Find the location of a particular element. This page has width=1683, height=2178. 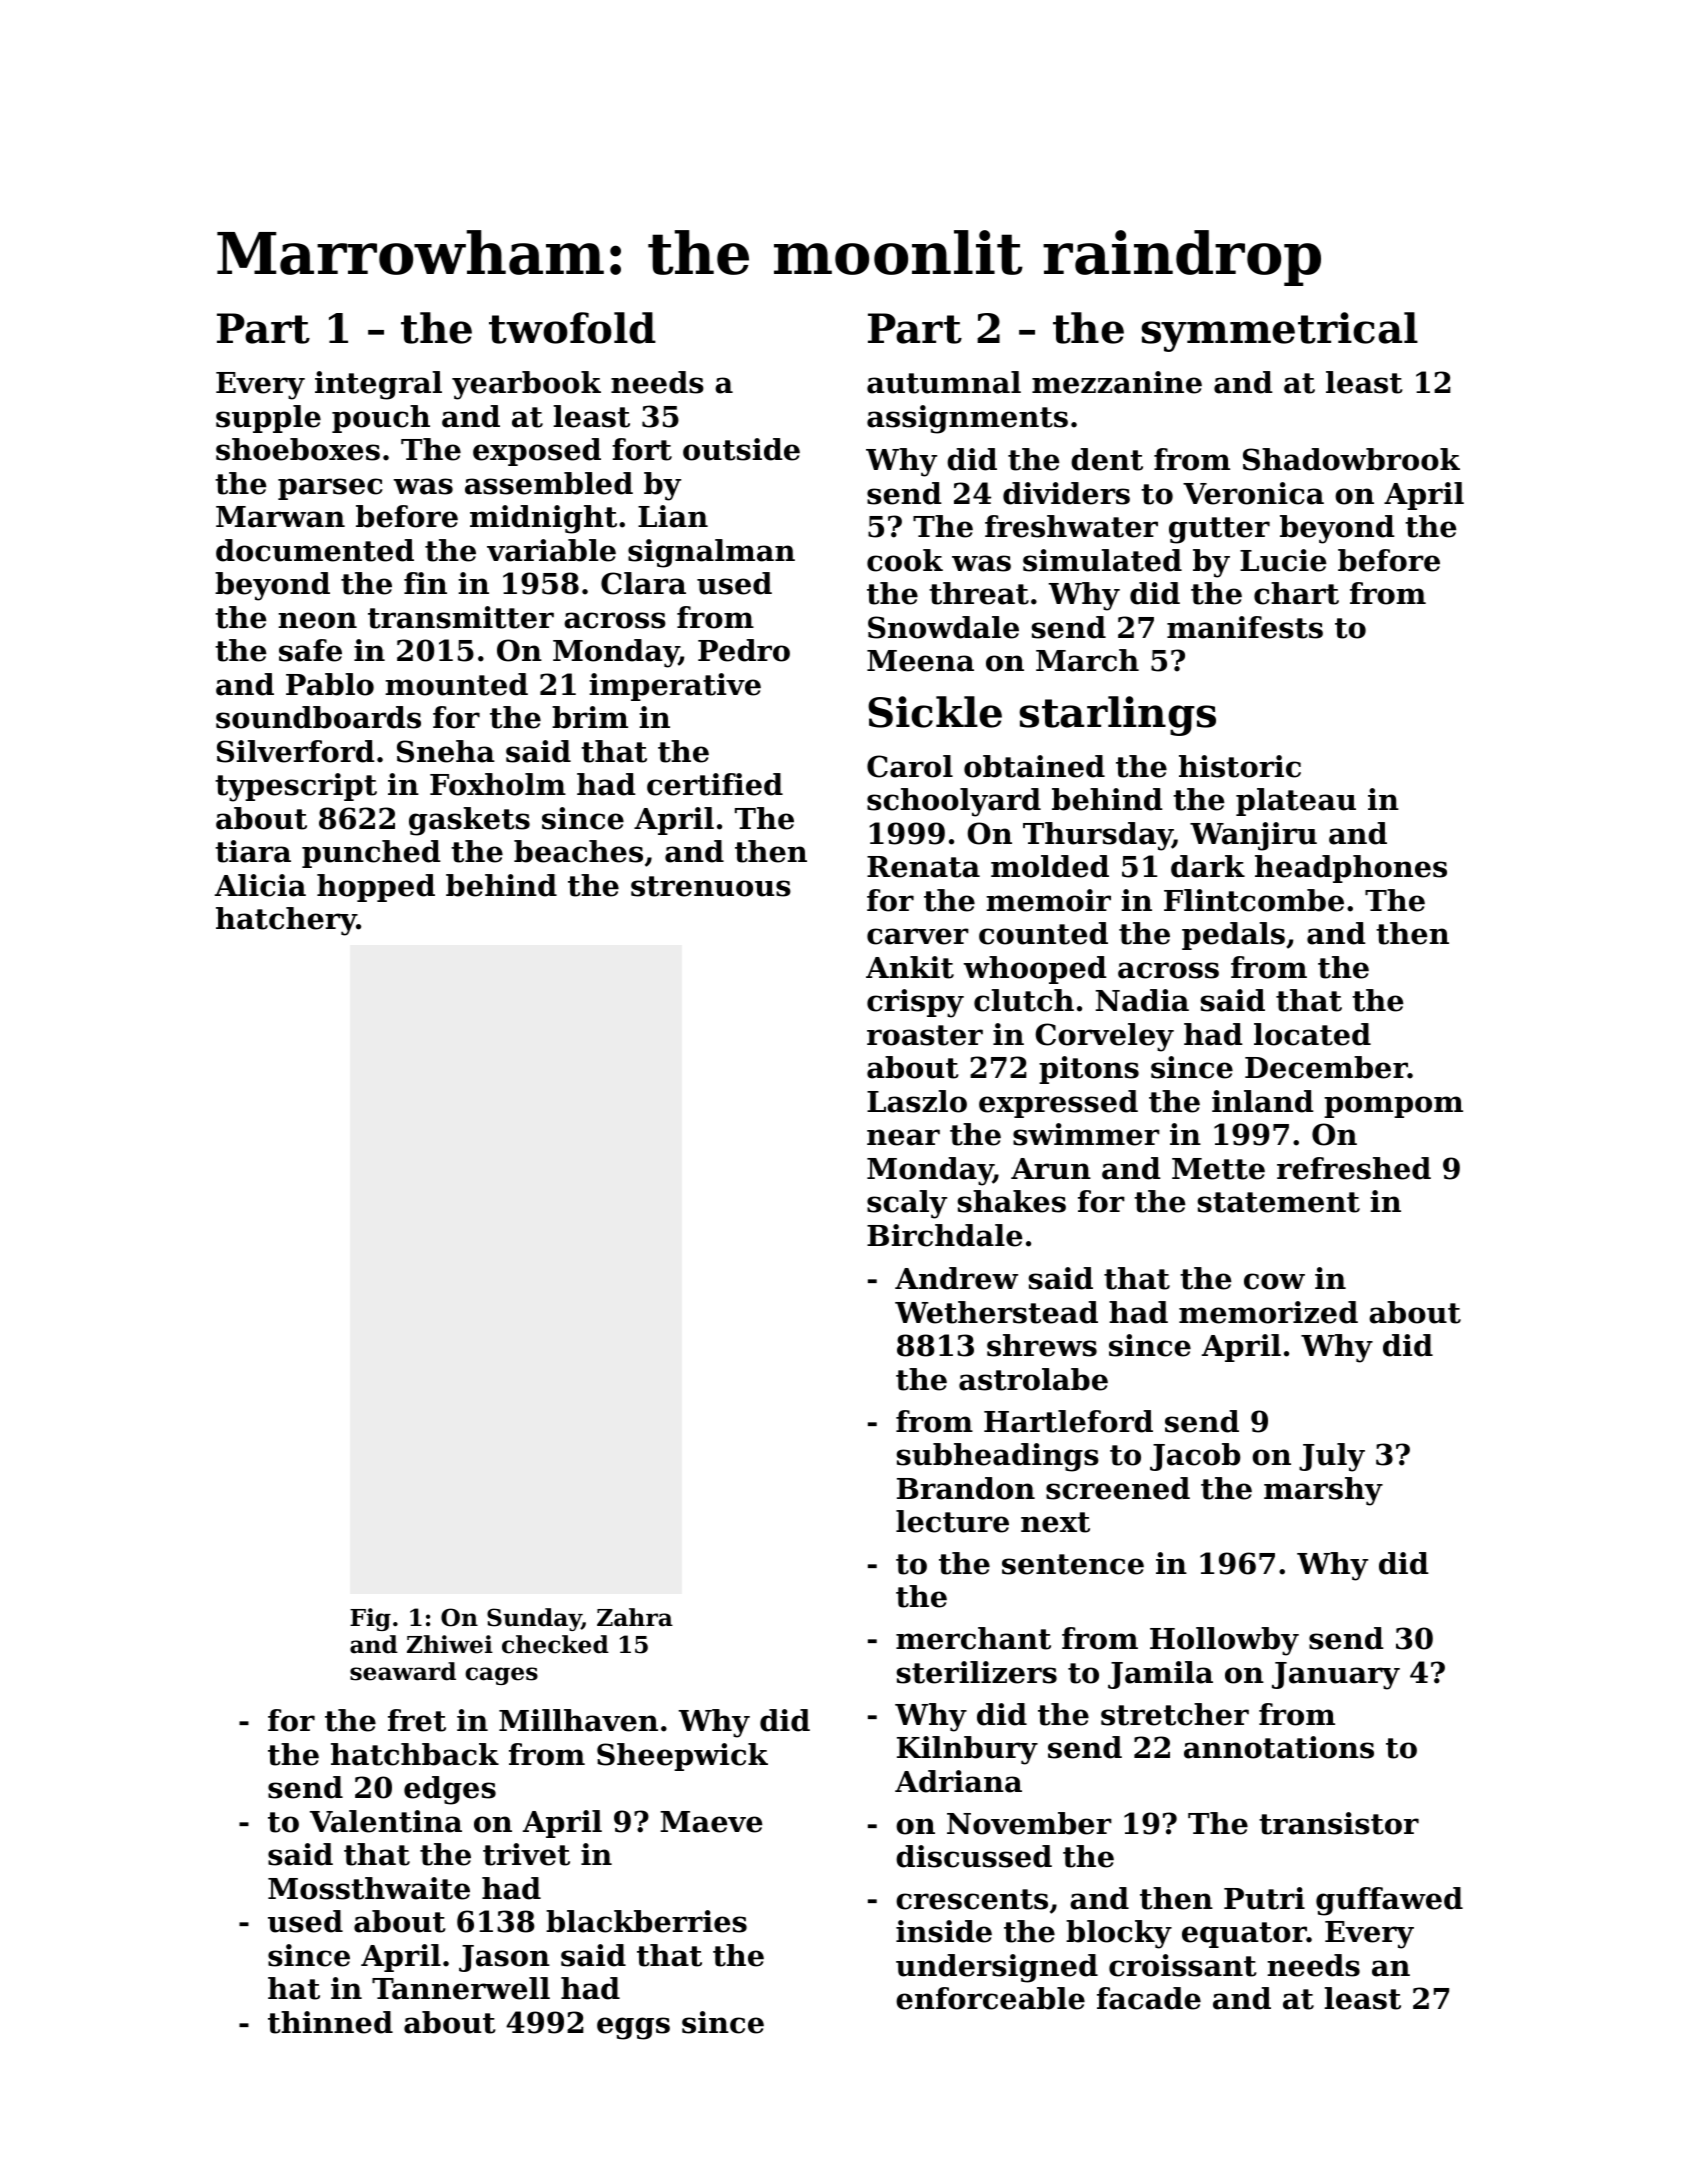

near is located at coordinates (903, 1137).
